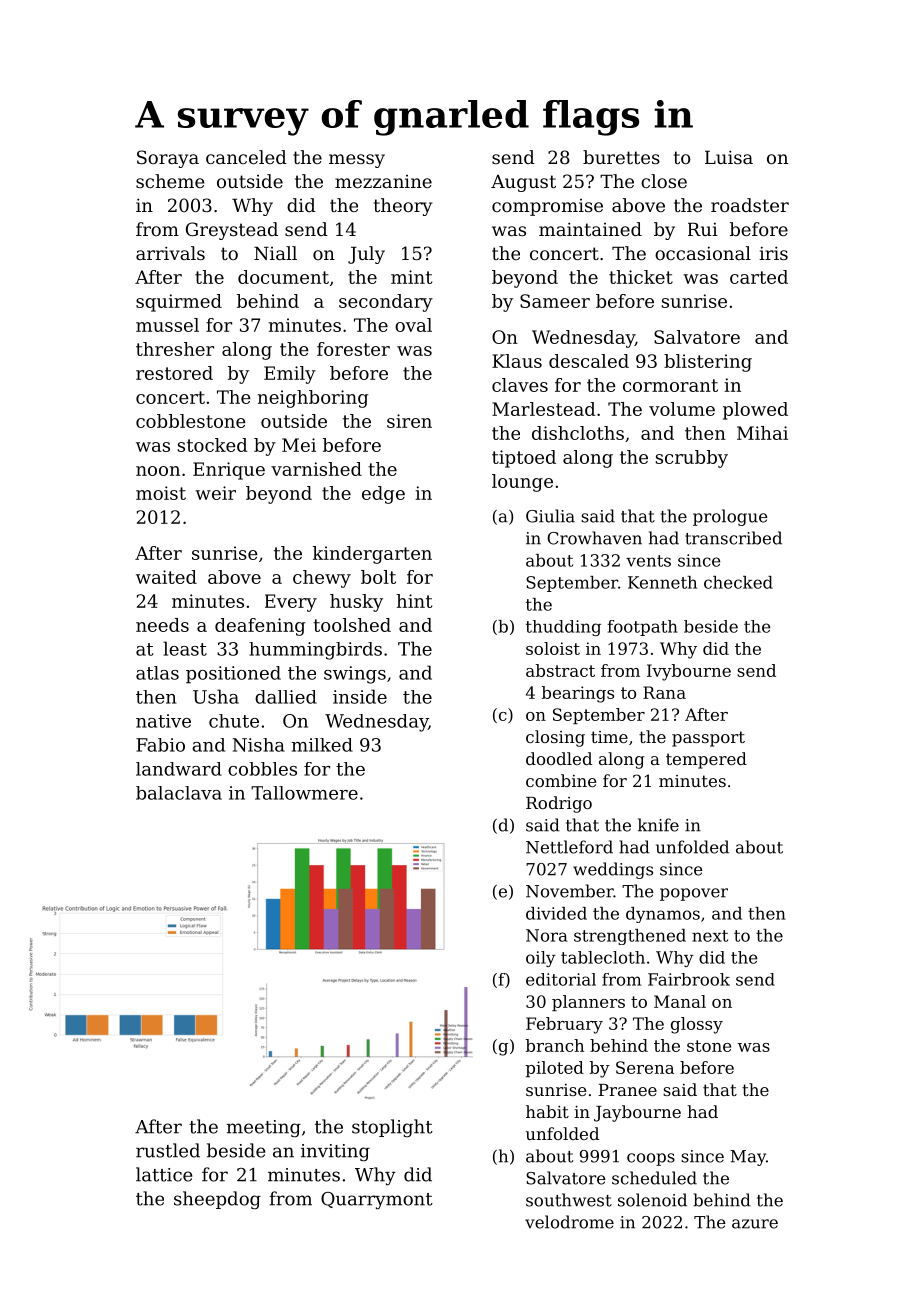  Describe the element at coordinates (541, 959) in the document. I see `oily` at that location.
